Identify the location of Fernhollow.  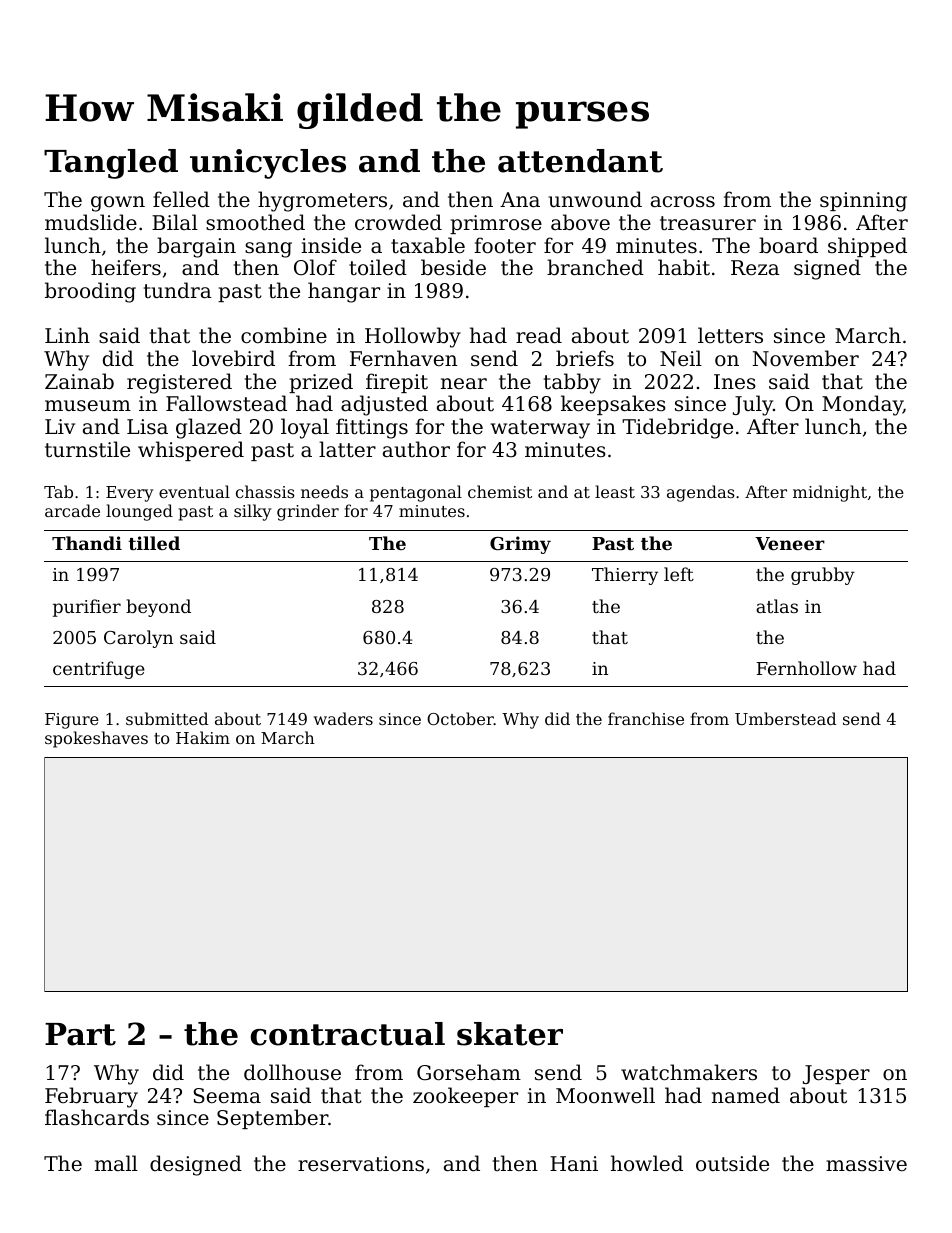
(807, 668).
